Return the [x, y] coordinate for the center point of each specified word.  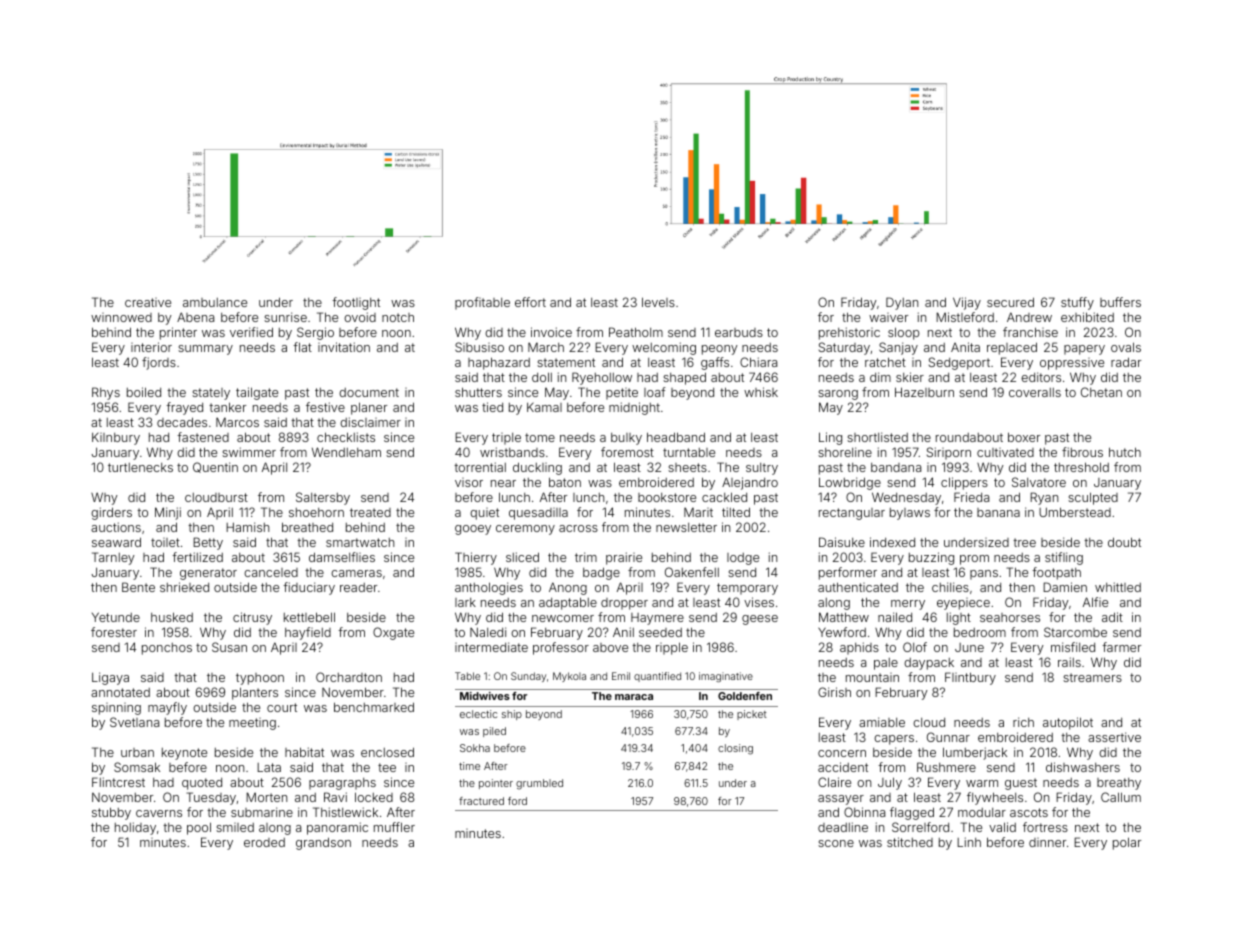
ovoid [360, 317]
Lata [269, 767]
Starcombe [1075, 632]
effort [530, 302]
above [610, 647]
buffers [1120, 302]
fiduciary [309, 588]
